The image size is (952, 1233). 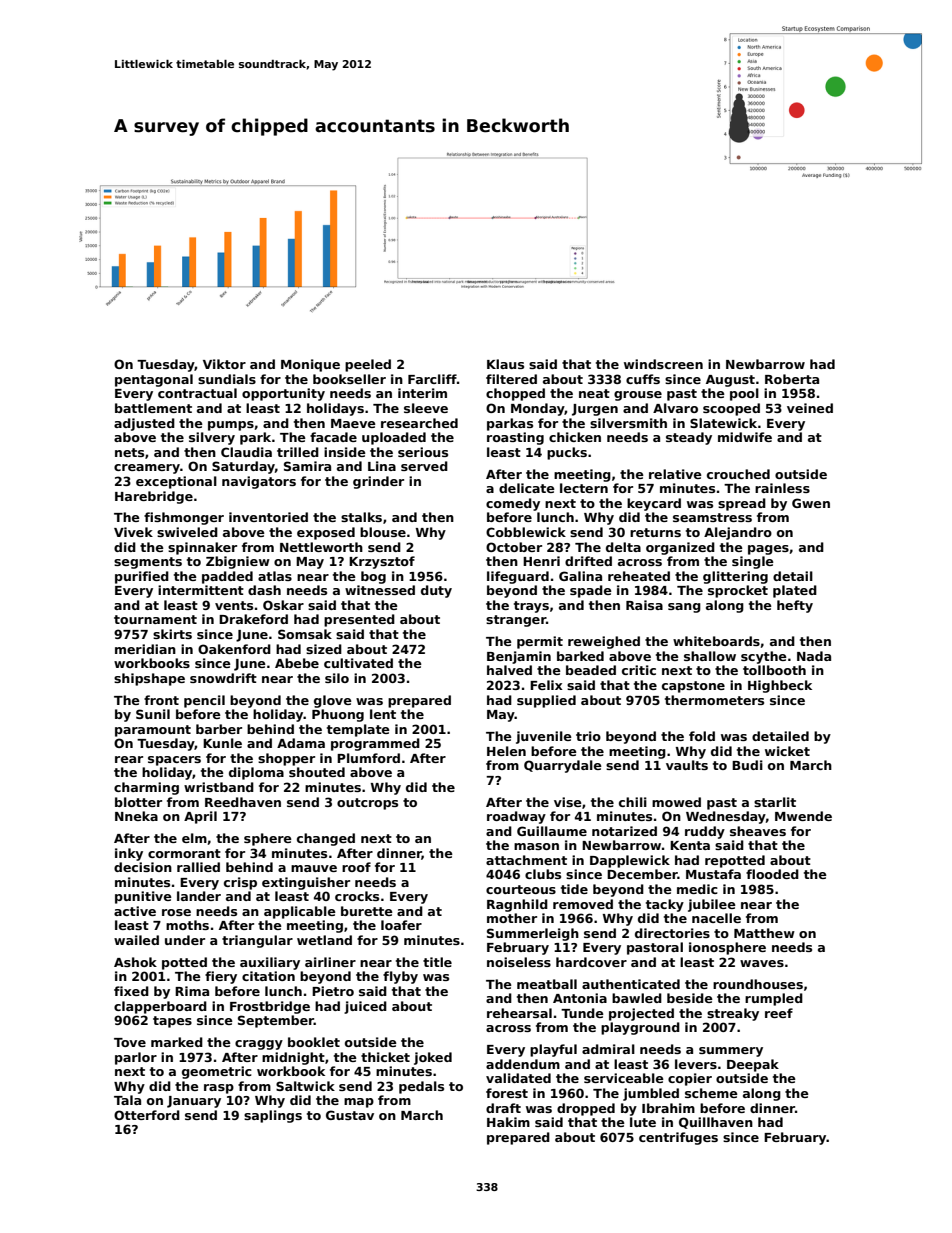 I want to click on crouched, so click(x=738, y=474).
